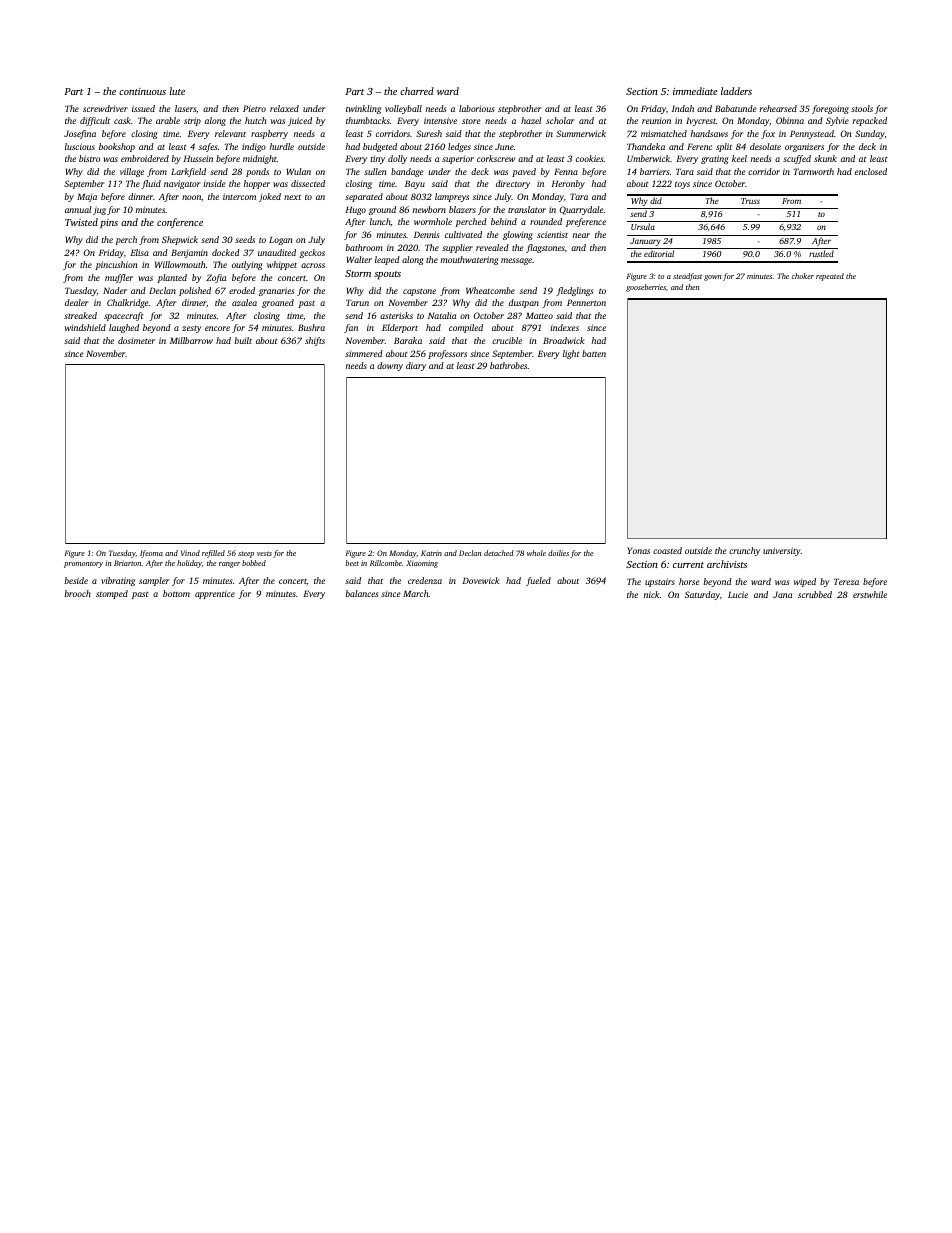  I want to click on behind, so click(504, 221).
